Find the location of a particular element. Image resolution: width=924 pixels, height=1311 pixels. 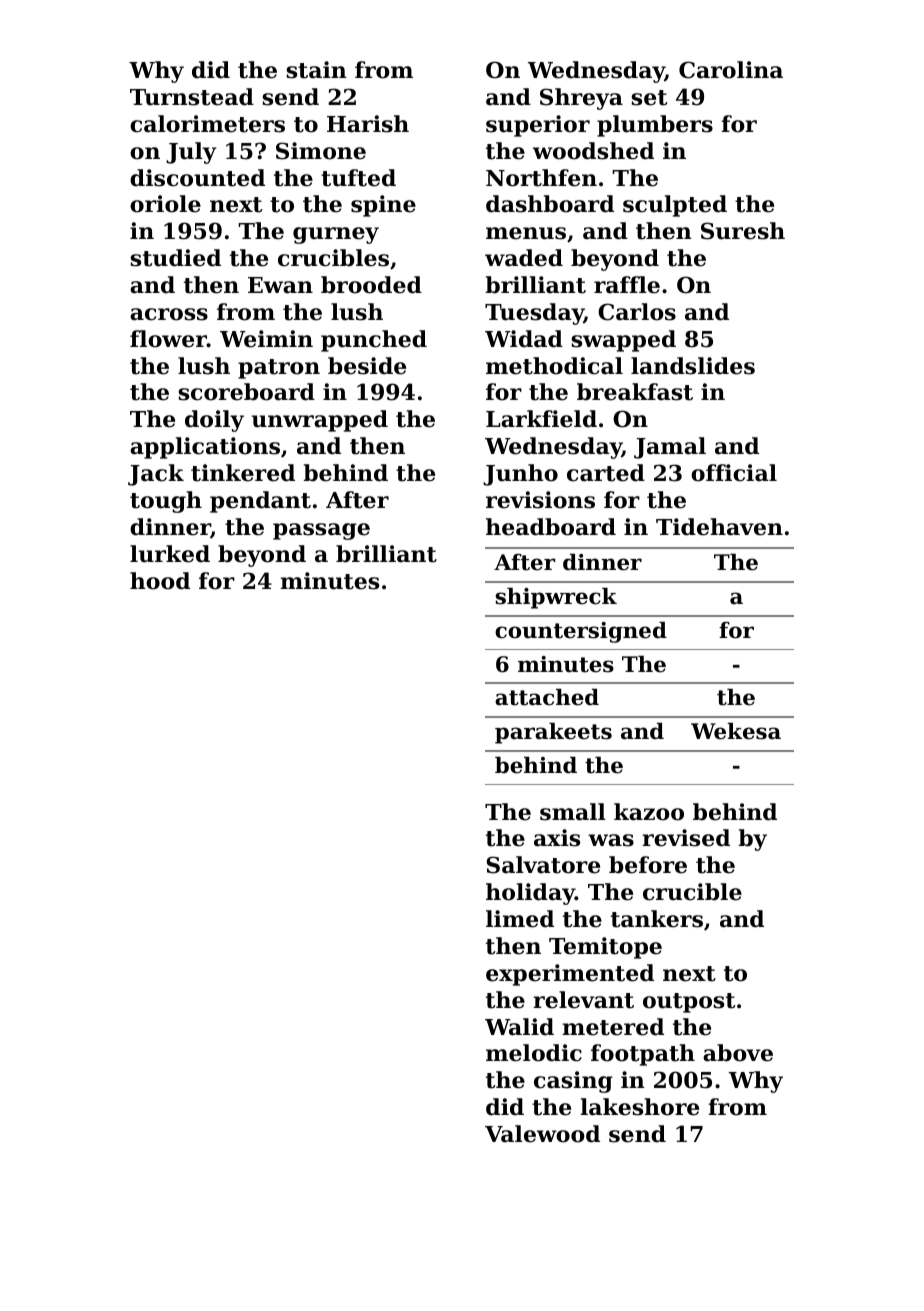

Suresh is located at coordinates (743, 231).
